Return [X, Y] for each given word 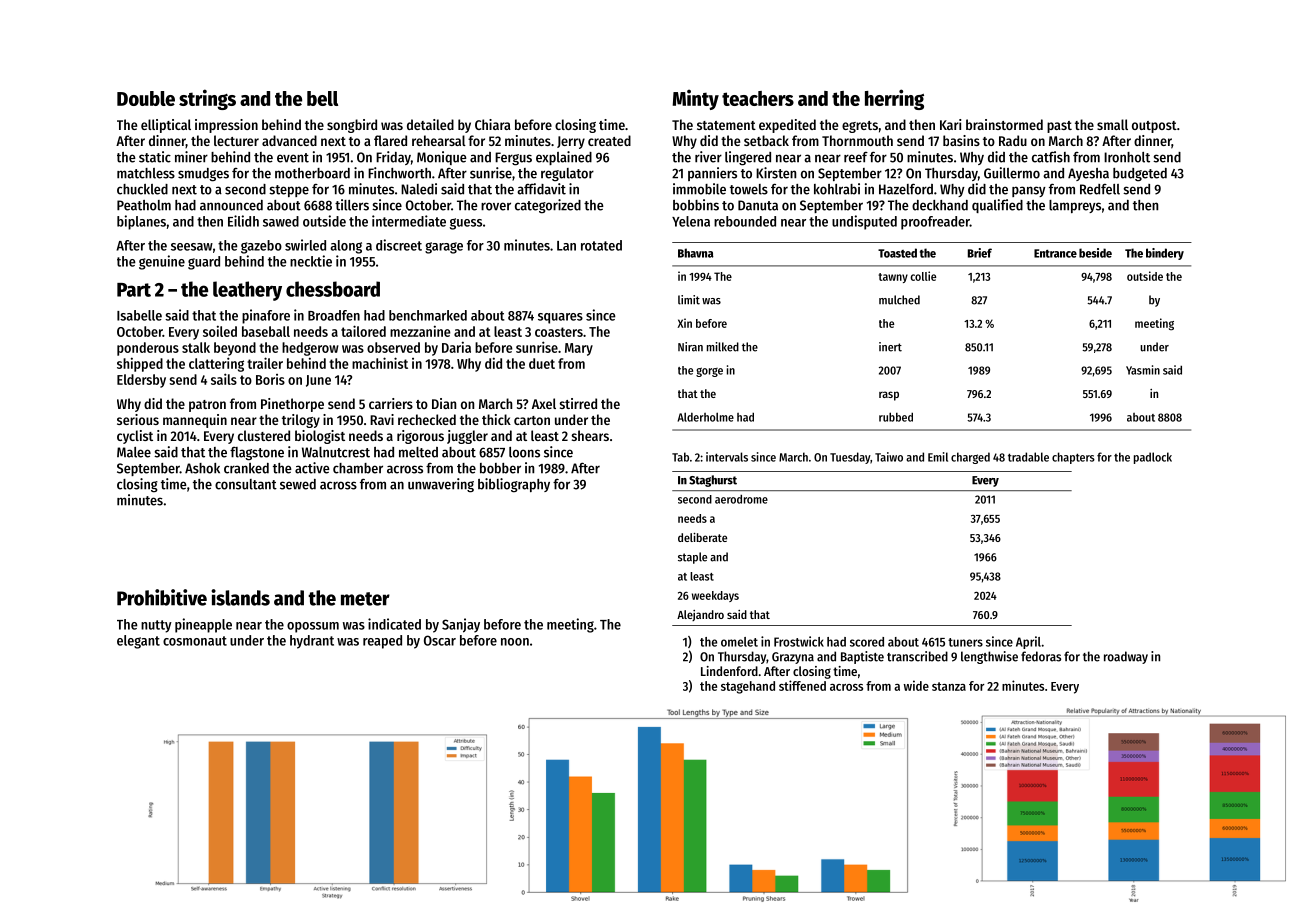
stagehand [748, 687]
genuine [162, 262]
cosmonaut [195, 641]
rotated [601, 245]
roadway [1126, 657]
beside [1095, 253]
